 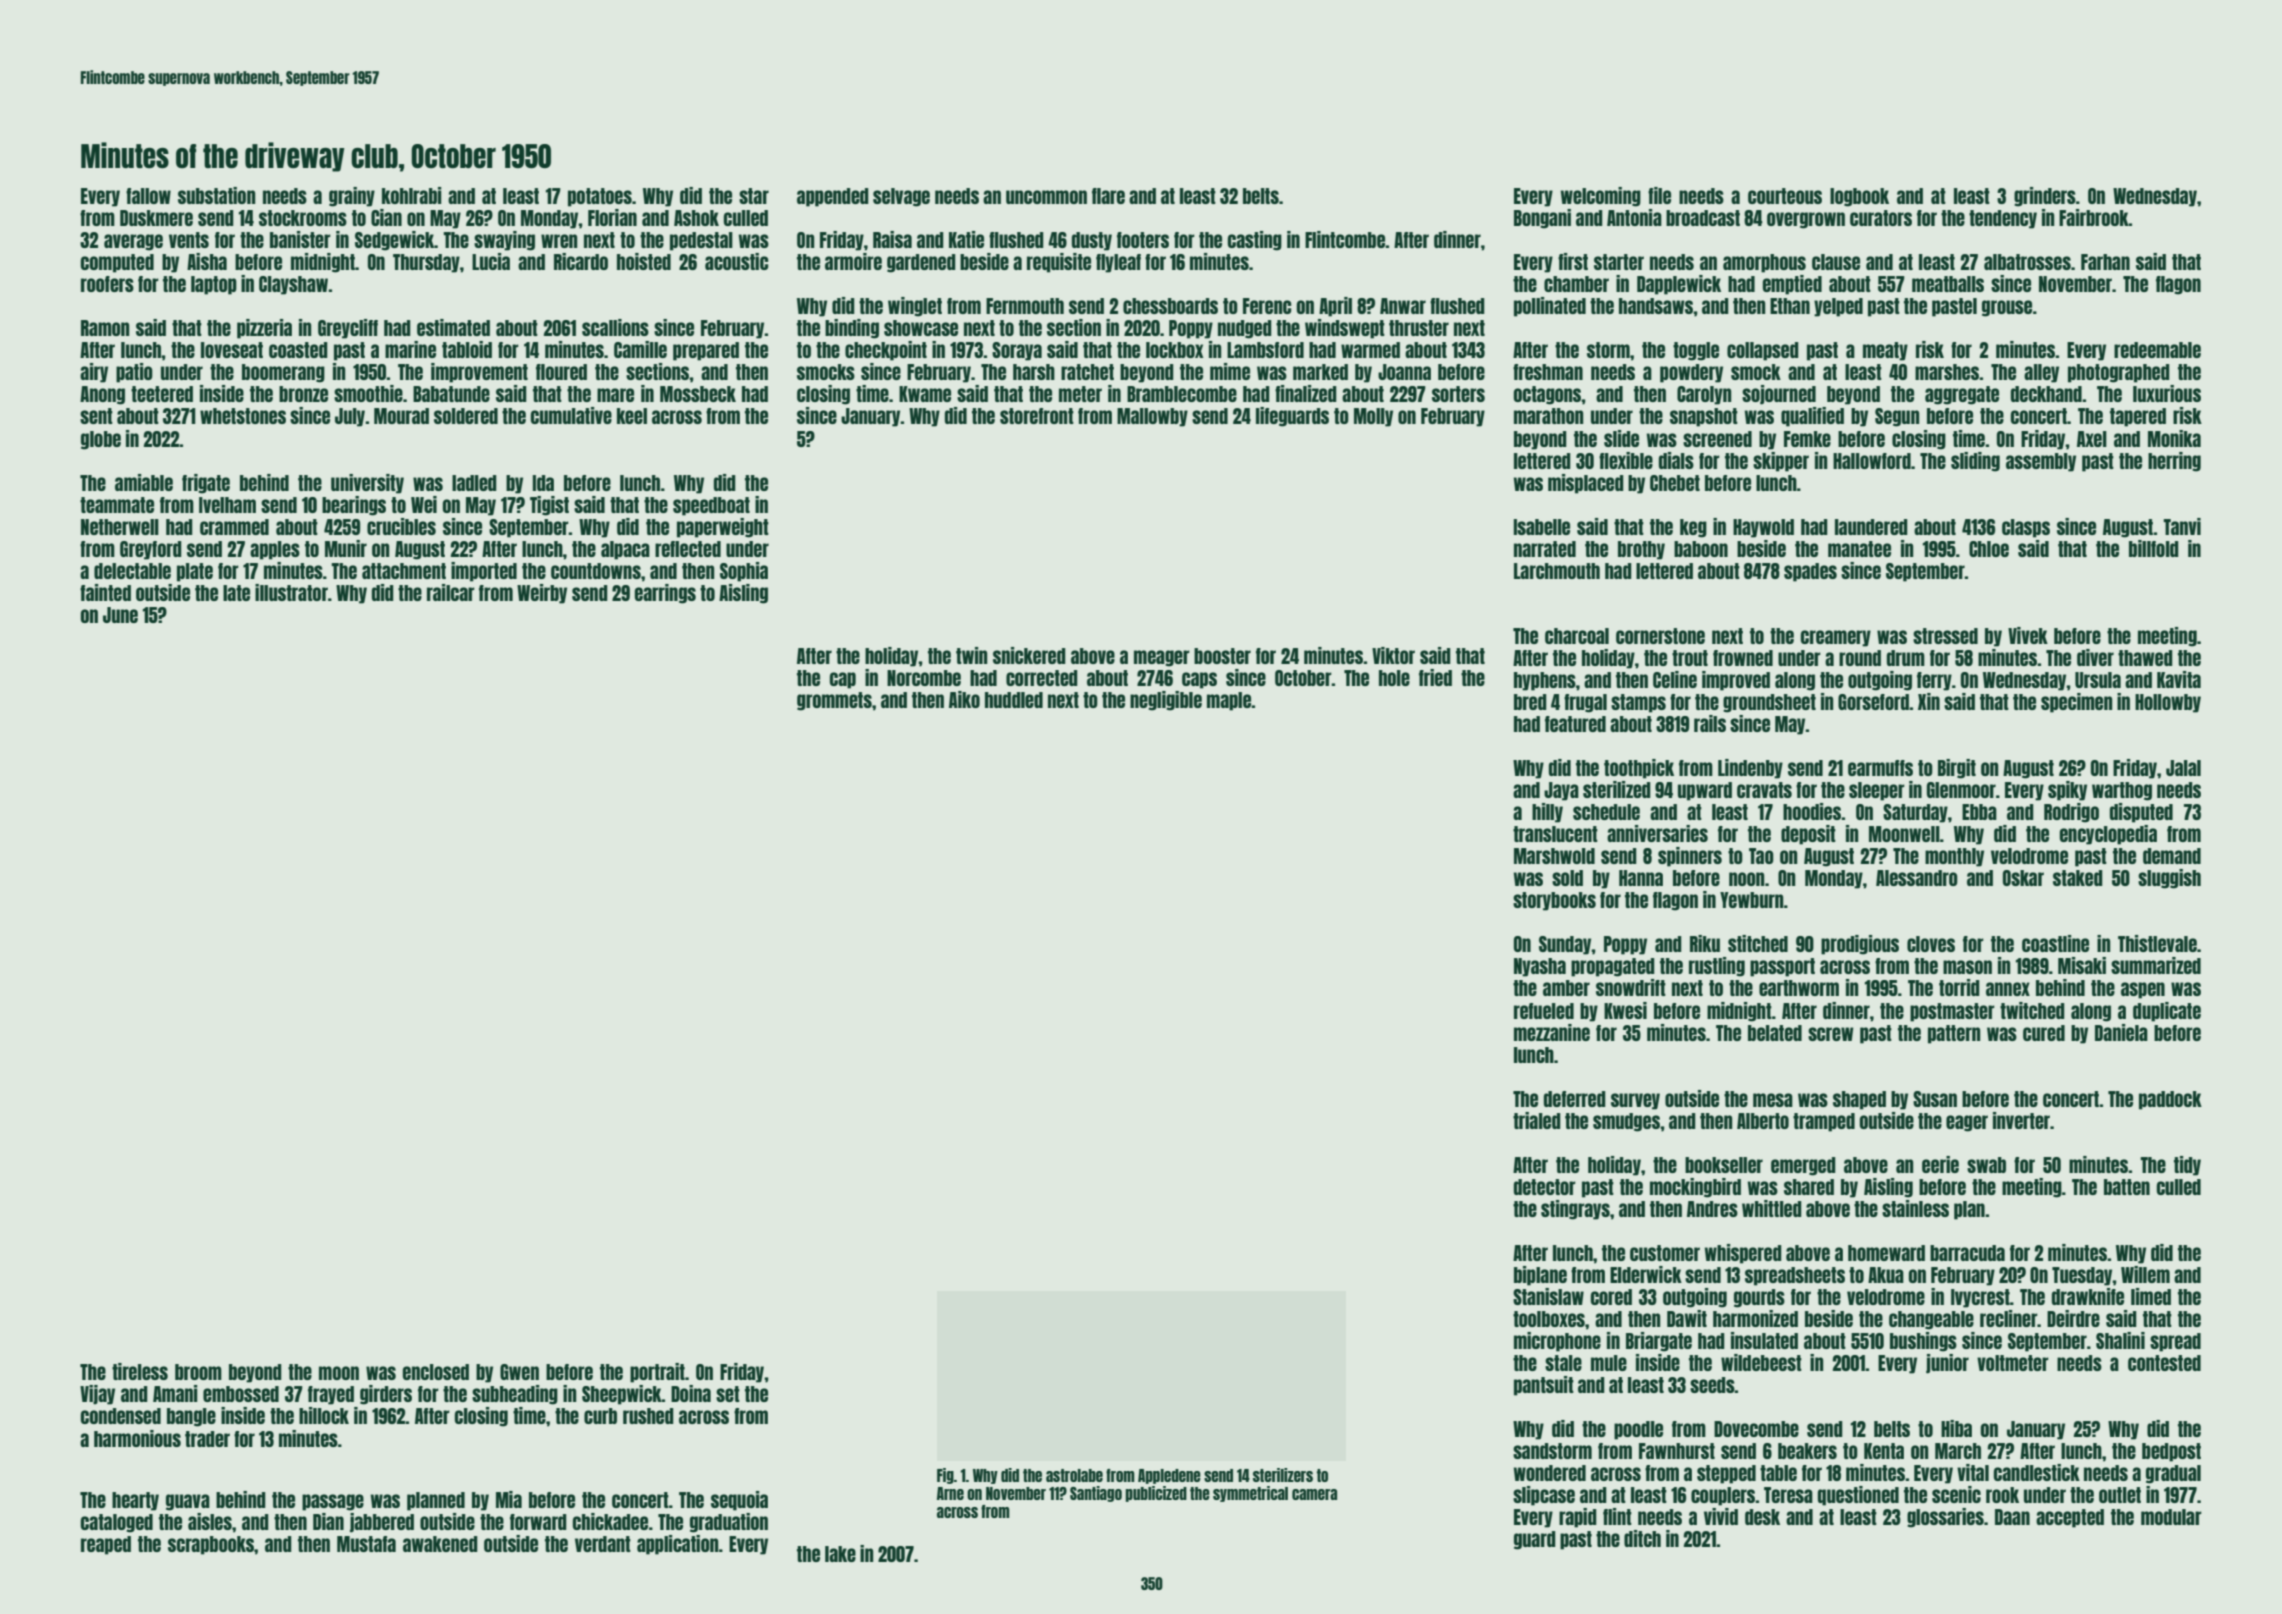 What do you see at coordinates (1152, 417) in the screenshot?
I see `Mallowby` at bounding box center [1152, 417].
